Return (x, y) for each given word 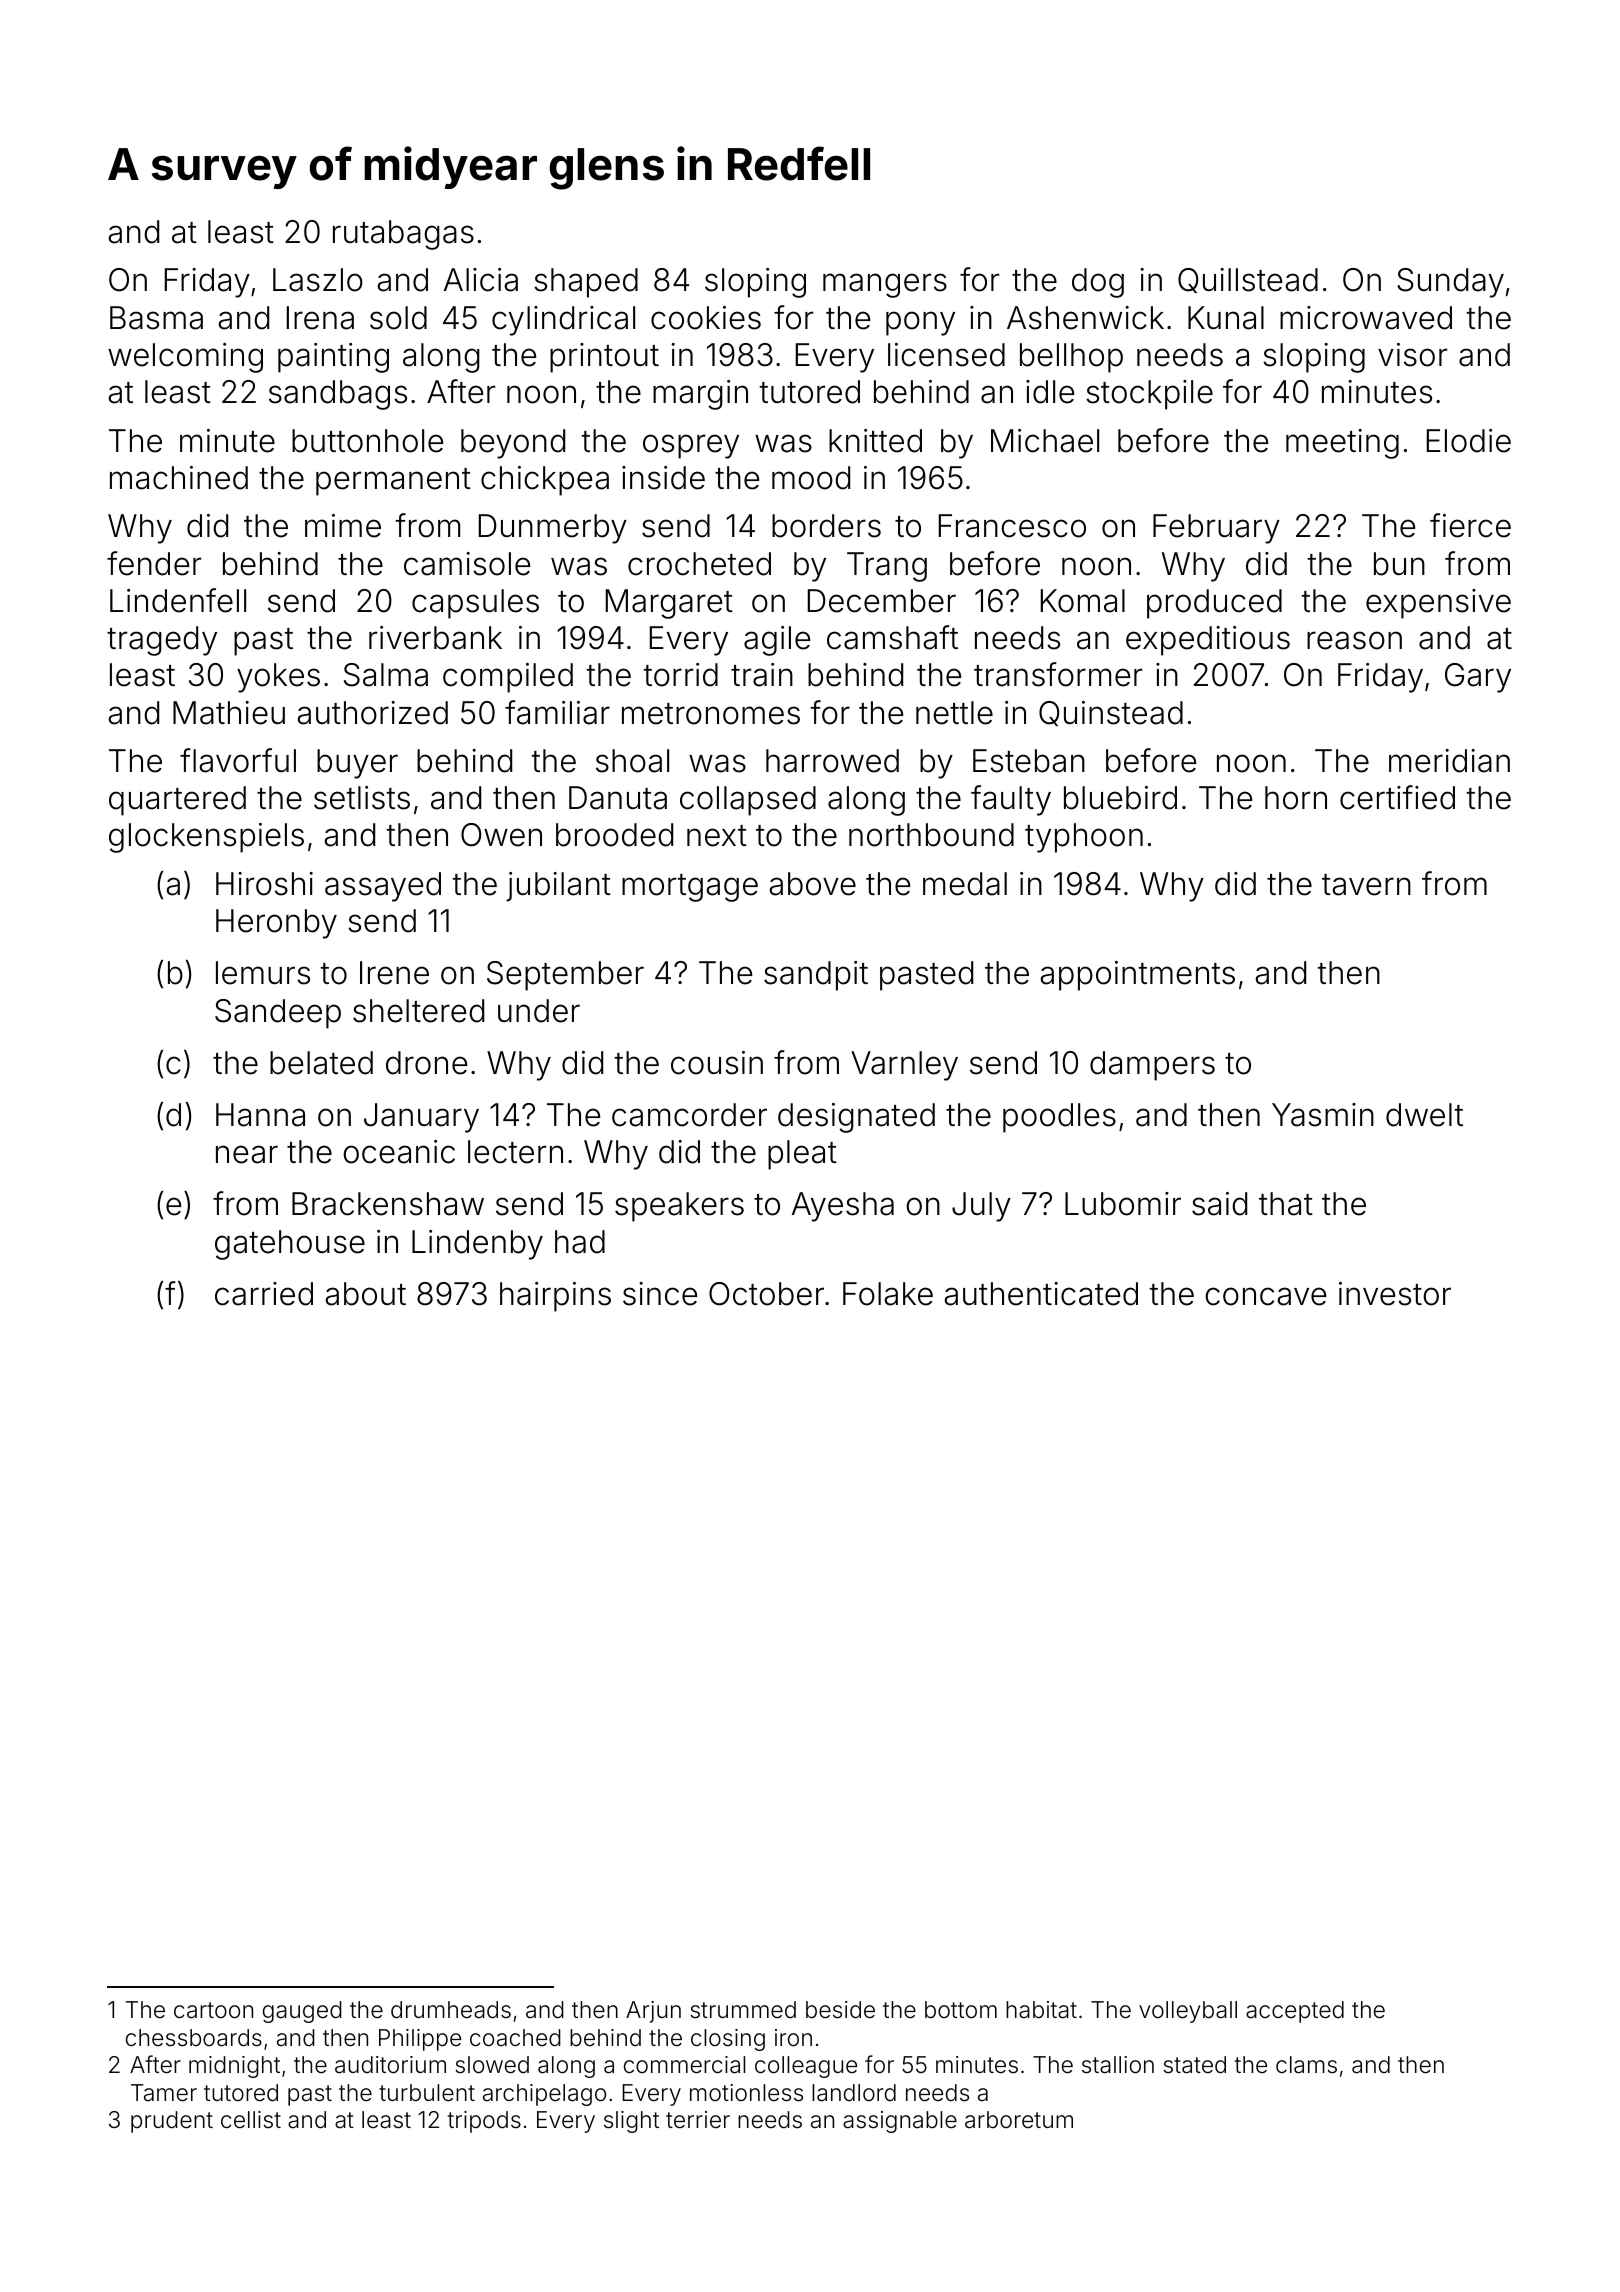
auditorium (390, 2065)
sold (398, 318)
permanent (393, 482)
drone (426, 1063)
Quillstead (1248, 280)
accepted (1295, 2012)
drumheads (451, 2010)
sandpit (816, 976)
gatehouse (290, 1245)
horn (1296, 798)
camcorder (689, 1115)
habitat (1041, 2010)
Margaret (669, 604)
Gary (1478, 678)
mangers (885, 285)
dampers (1152, 1066)
